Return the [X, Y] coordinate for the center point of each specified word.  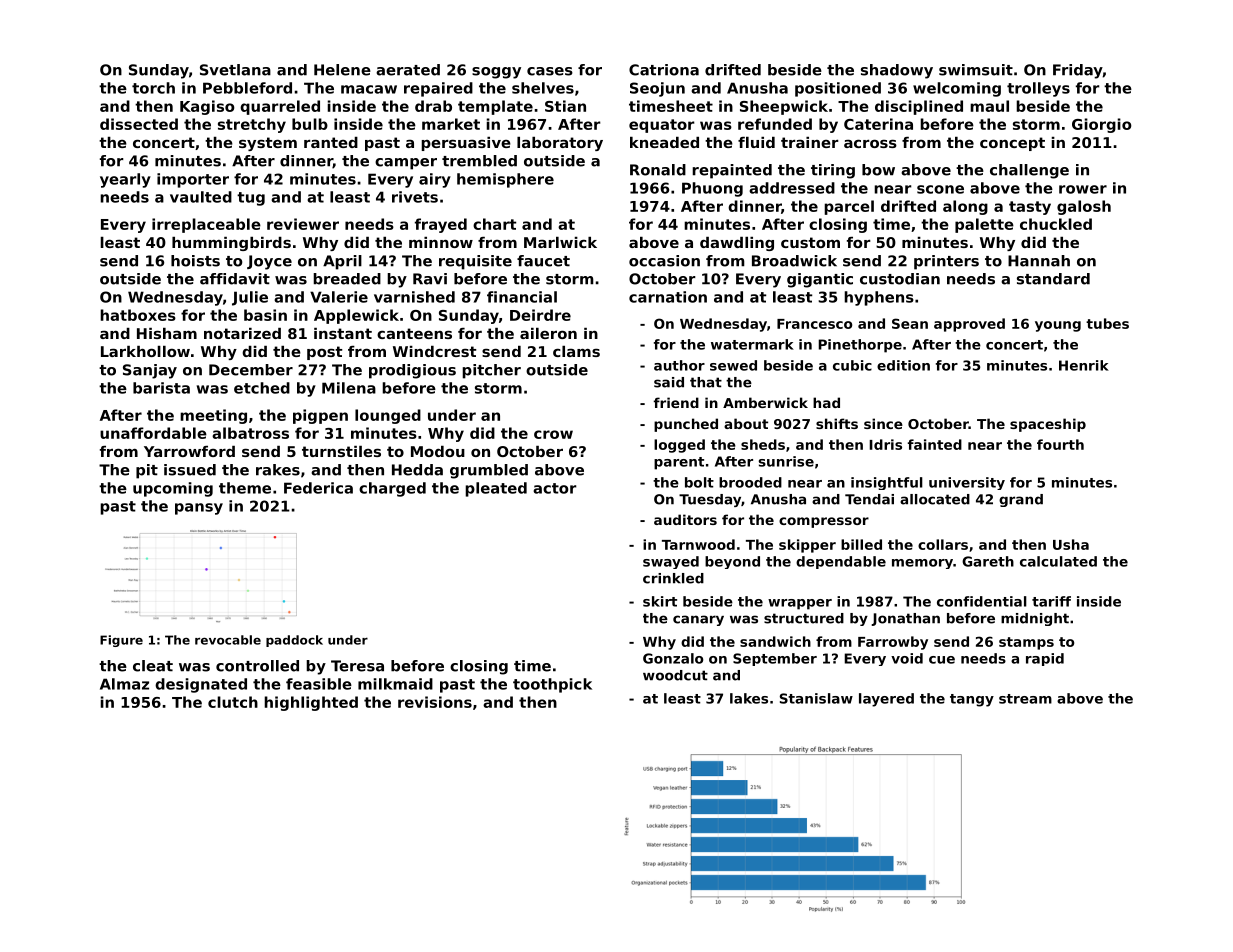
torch [153, 88]
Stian [565, 106]
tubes [1107, 323]
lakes [749, 698]
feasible [319, 684]
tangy [972, 700]
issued [190, 470]
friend [676, 402]
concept [1012, 144]
